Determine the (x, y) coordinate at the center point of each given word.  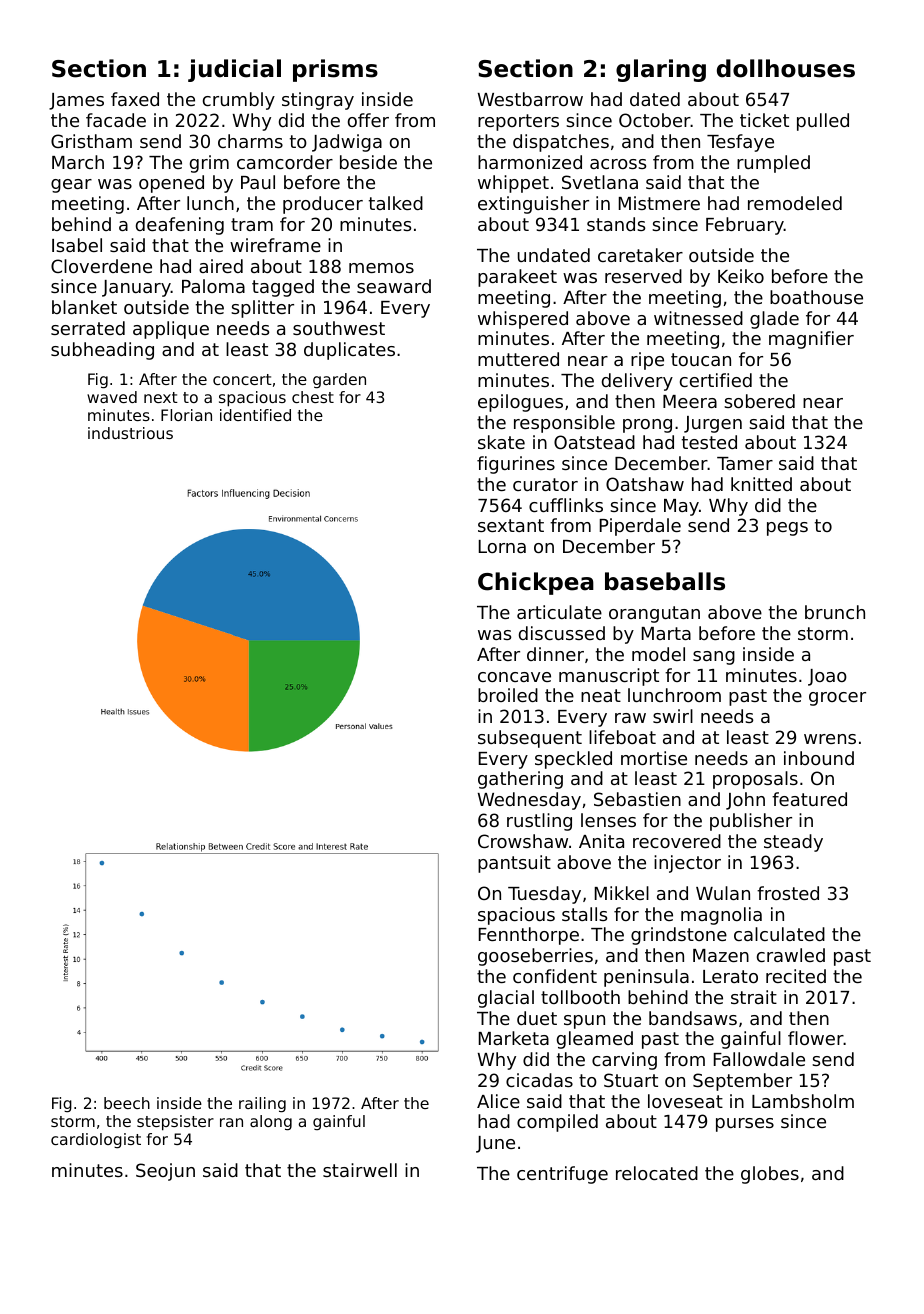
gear (71, 186)
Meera (690, 401)
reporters (518, 122)
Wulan (723, 893)
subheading (102, 351)
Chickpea (536, 583)
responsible (564, 424)
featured (809, 799)
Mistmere (659, 203)
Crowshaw (523, 841)
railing (262, 1104)
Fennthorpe (529, 936)
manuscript (609, 677)
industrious (130, 433)
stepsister (175, 1123)
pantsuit (514, 864)
